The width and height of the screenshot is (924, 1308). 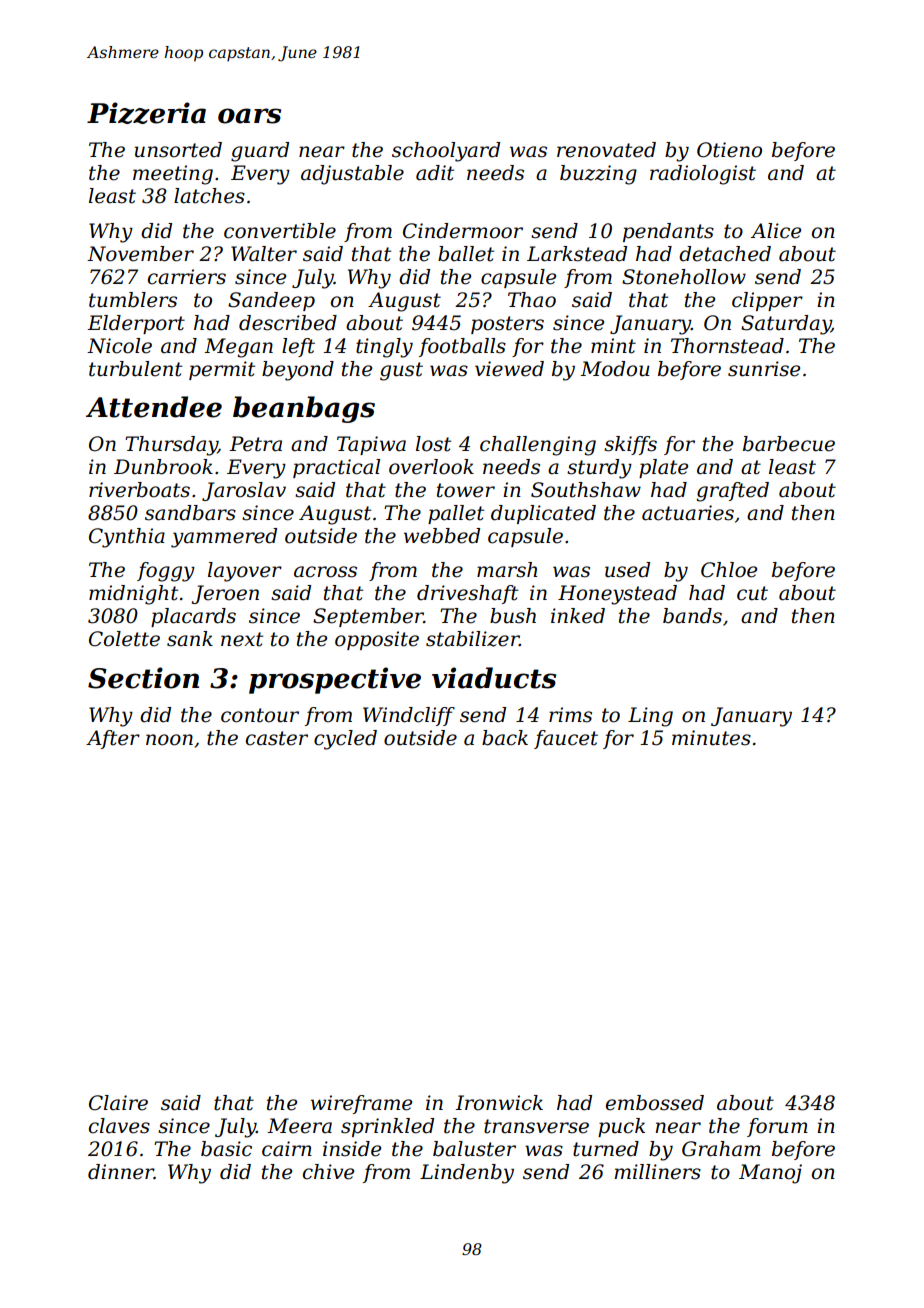 I want to click on sank, so click(x=190, y=639).
